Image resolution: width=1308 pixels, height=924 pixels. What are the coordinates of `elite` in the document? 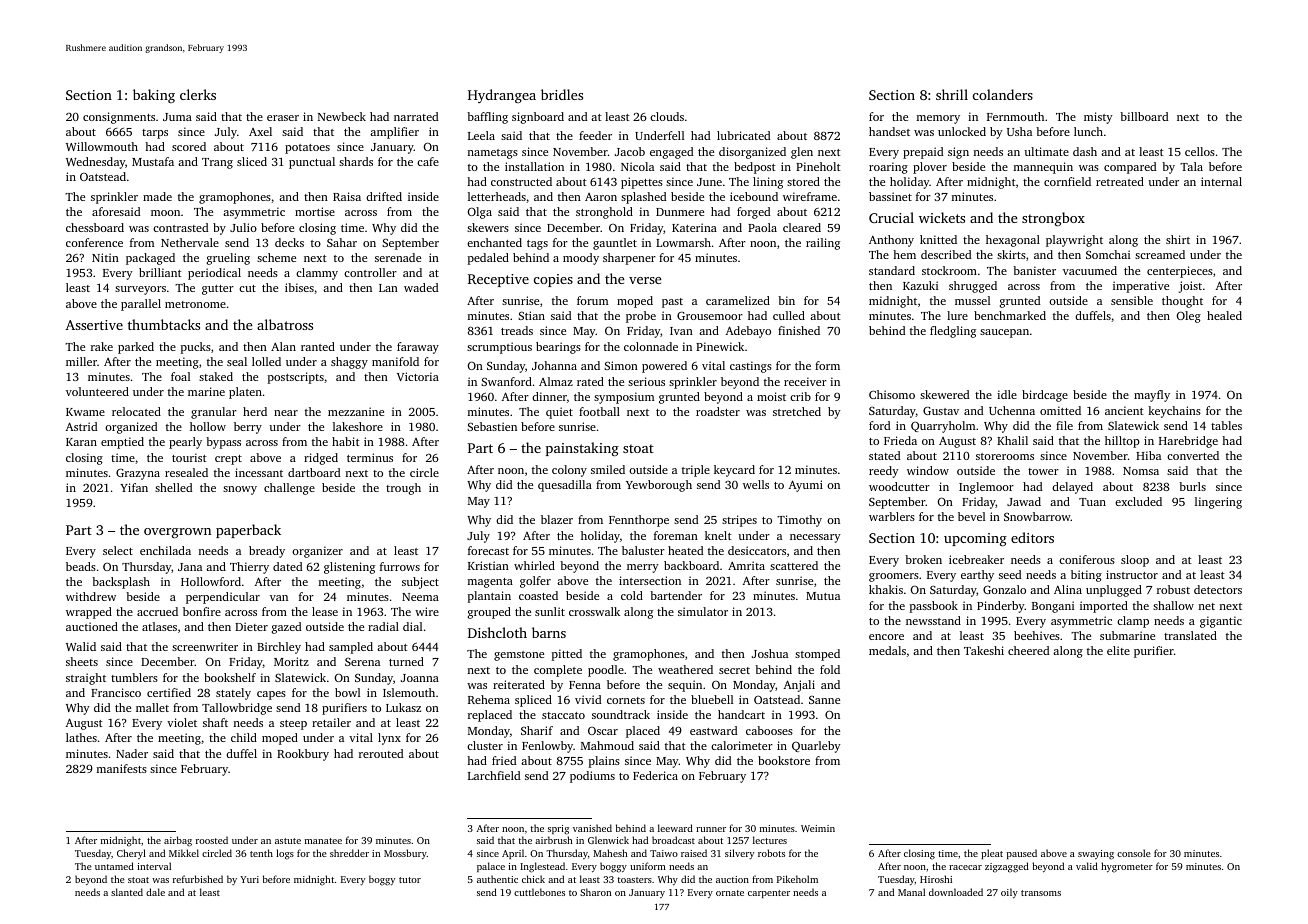 It's located at (1118, 650).
